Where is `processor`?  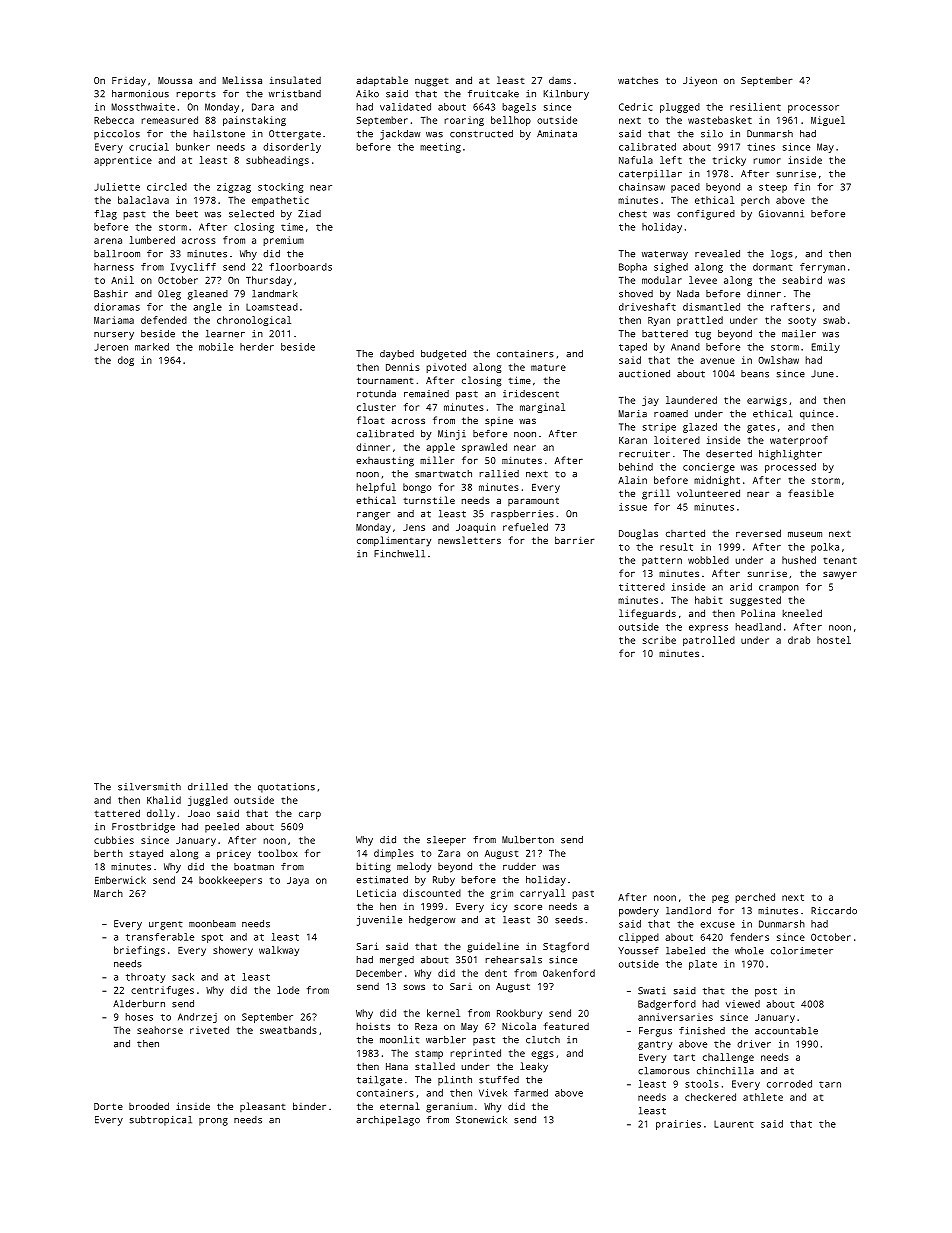 processor is located at coordinates (813, 109).
